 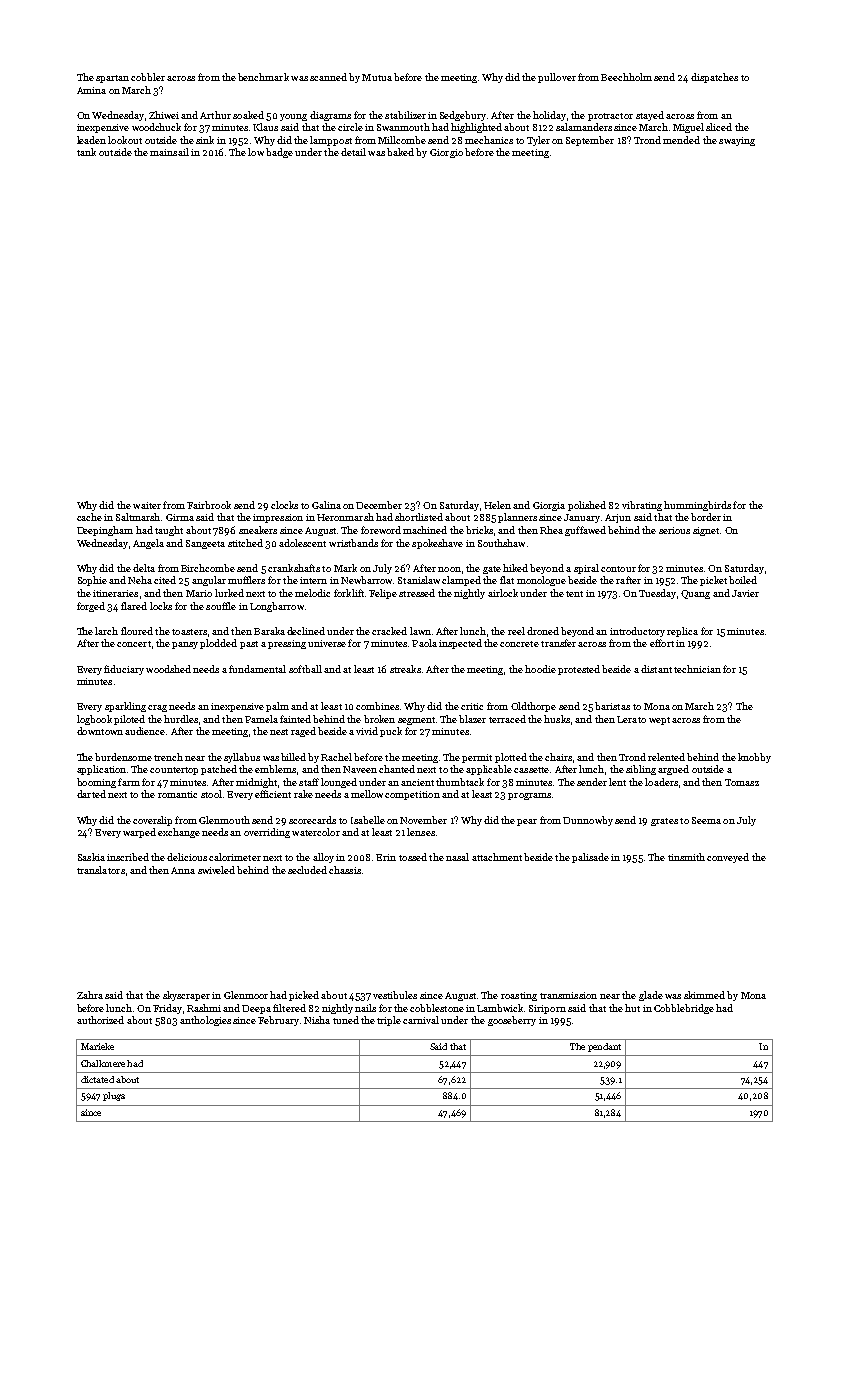 What do you see at coordinates (697, 669) in the screenshot?
I see `technician` at bounding box center [697, 669].
